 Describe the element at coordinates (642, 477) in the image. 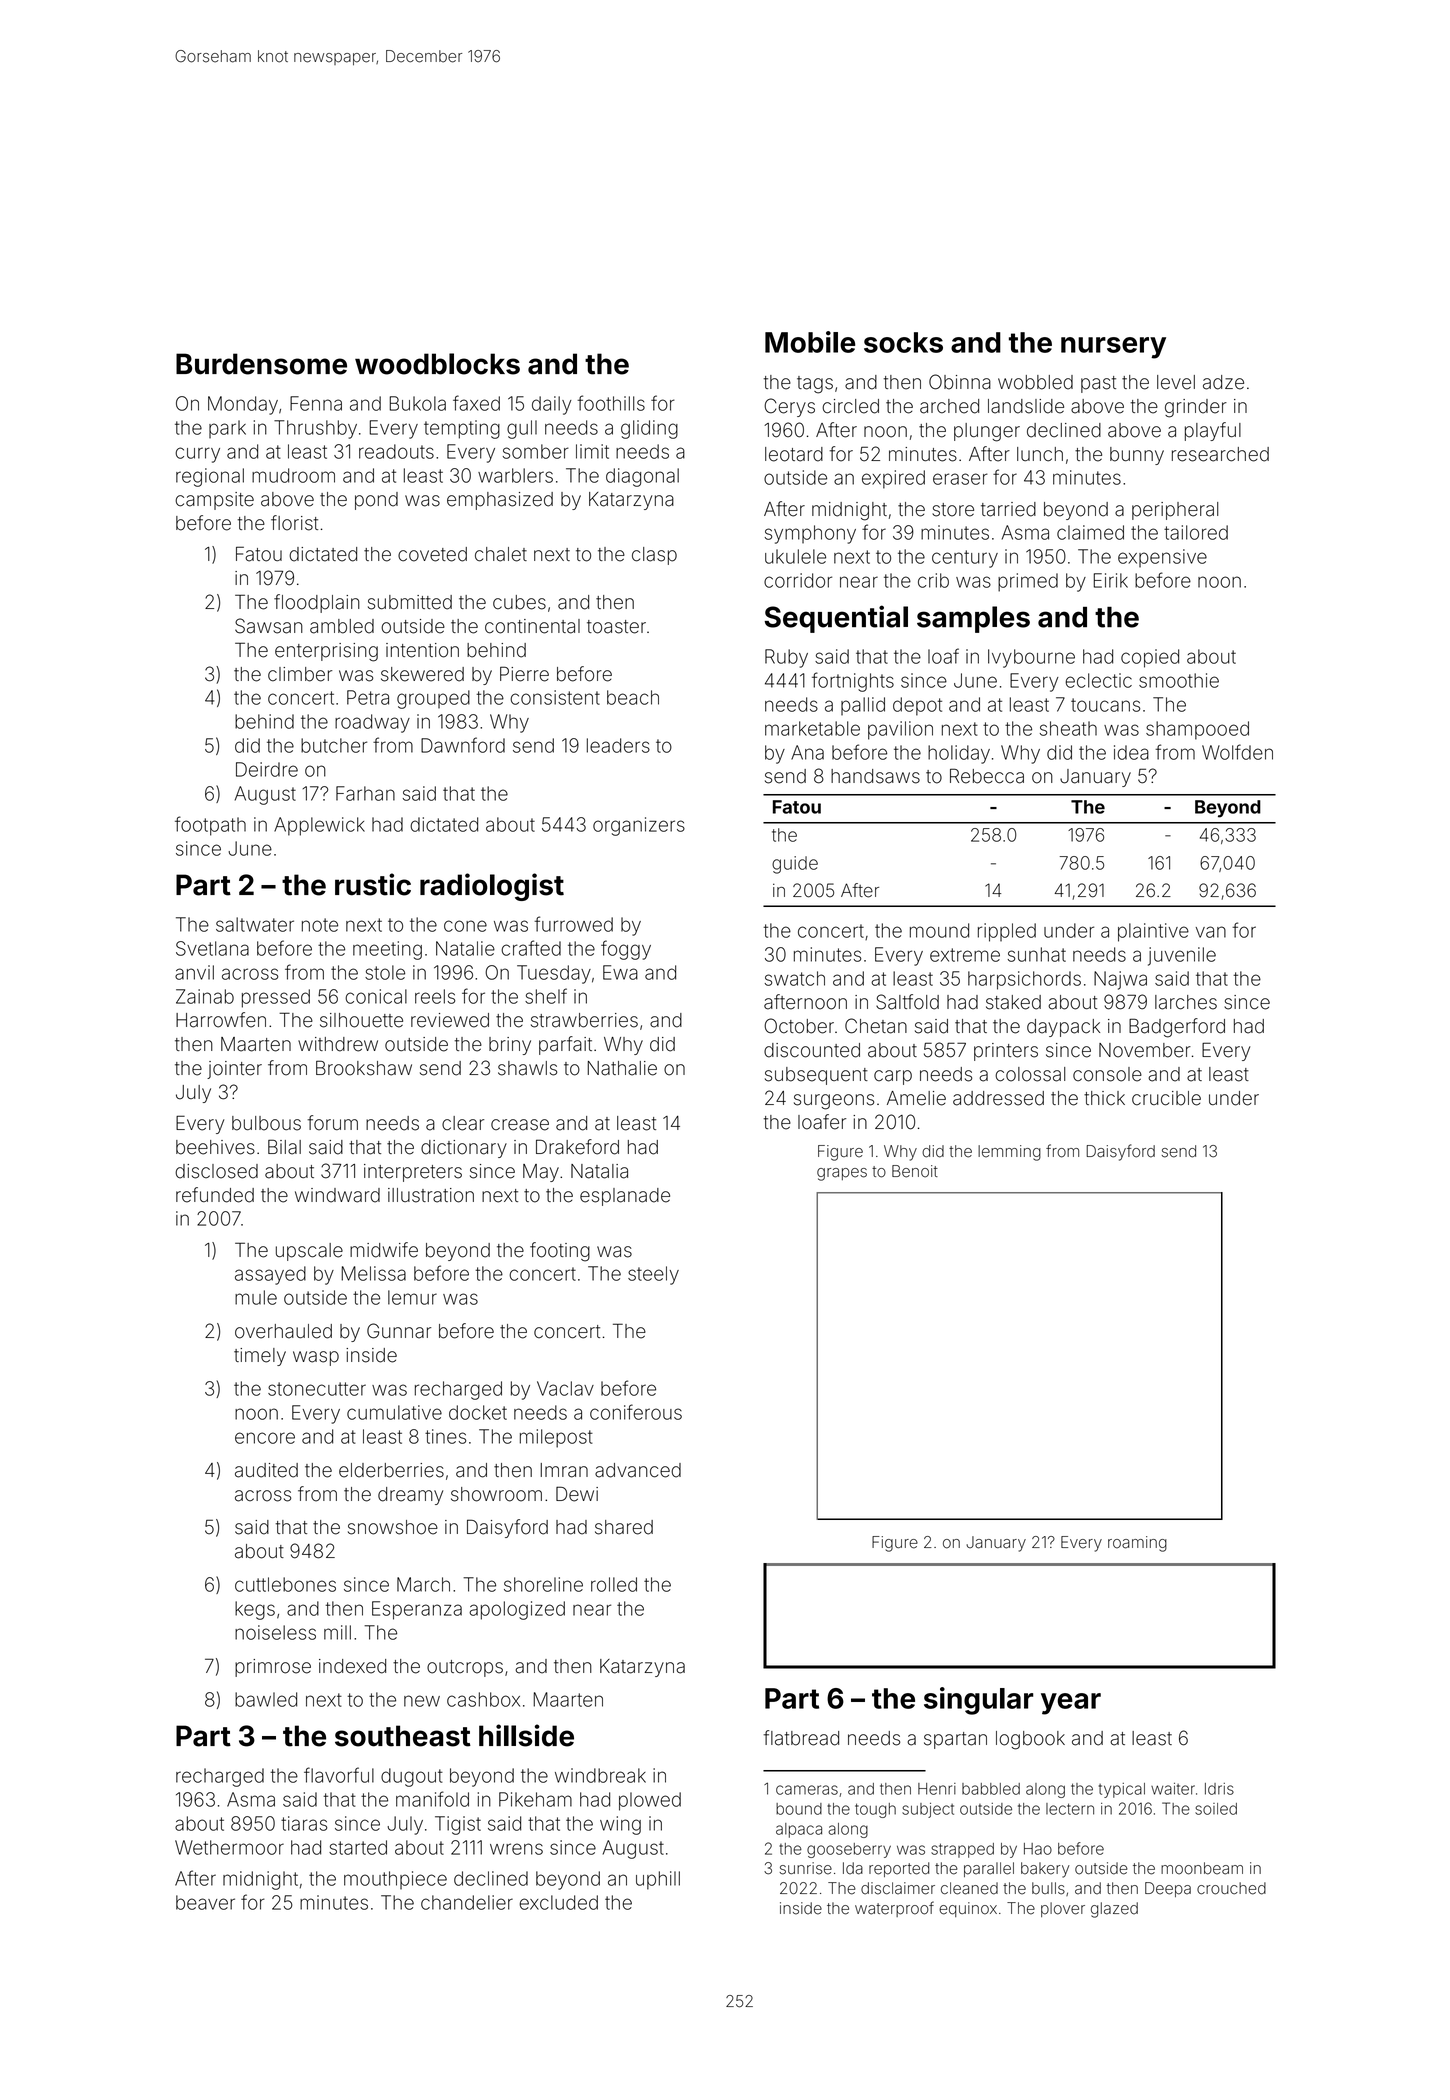

I see `diagonal` at that location.
